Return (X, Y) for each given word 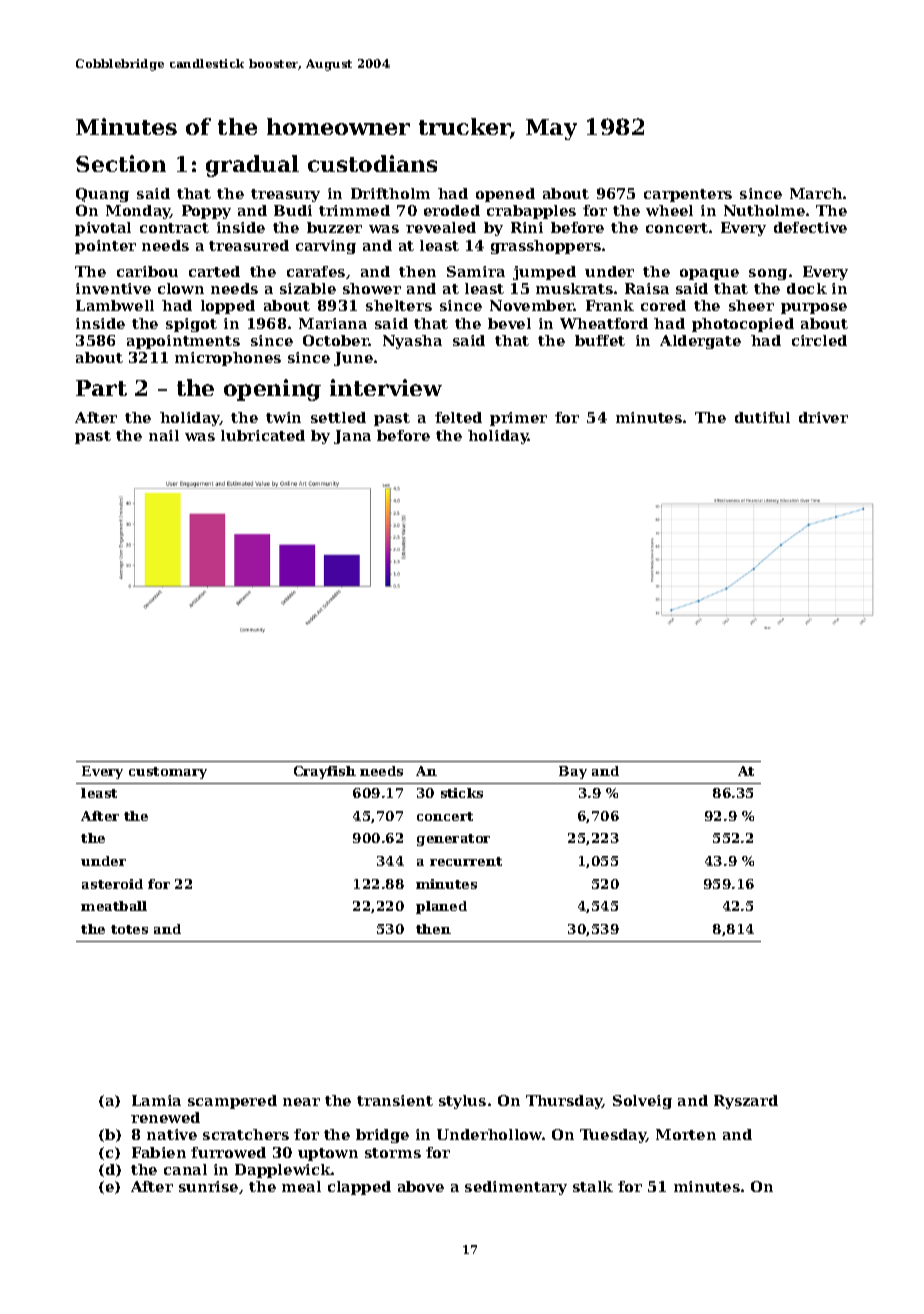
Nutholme (764, 210)
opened (505, 195)
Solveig (642, 1102)
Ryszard (746, 1102)
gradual (252, 166)
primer (518, 419)
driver (823, 417)
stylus (462, 1102)
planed (441, 907)
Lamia (156, 1100)
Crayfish (325, 772)
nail (164, 435)
